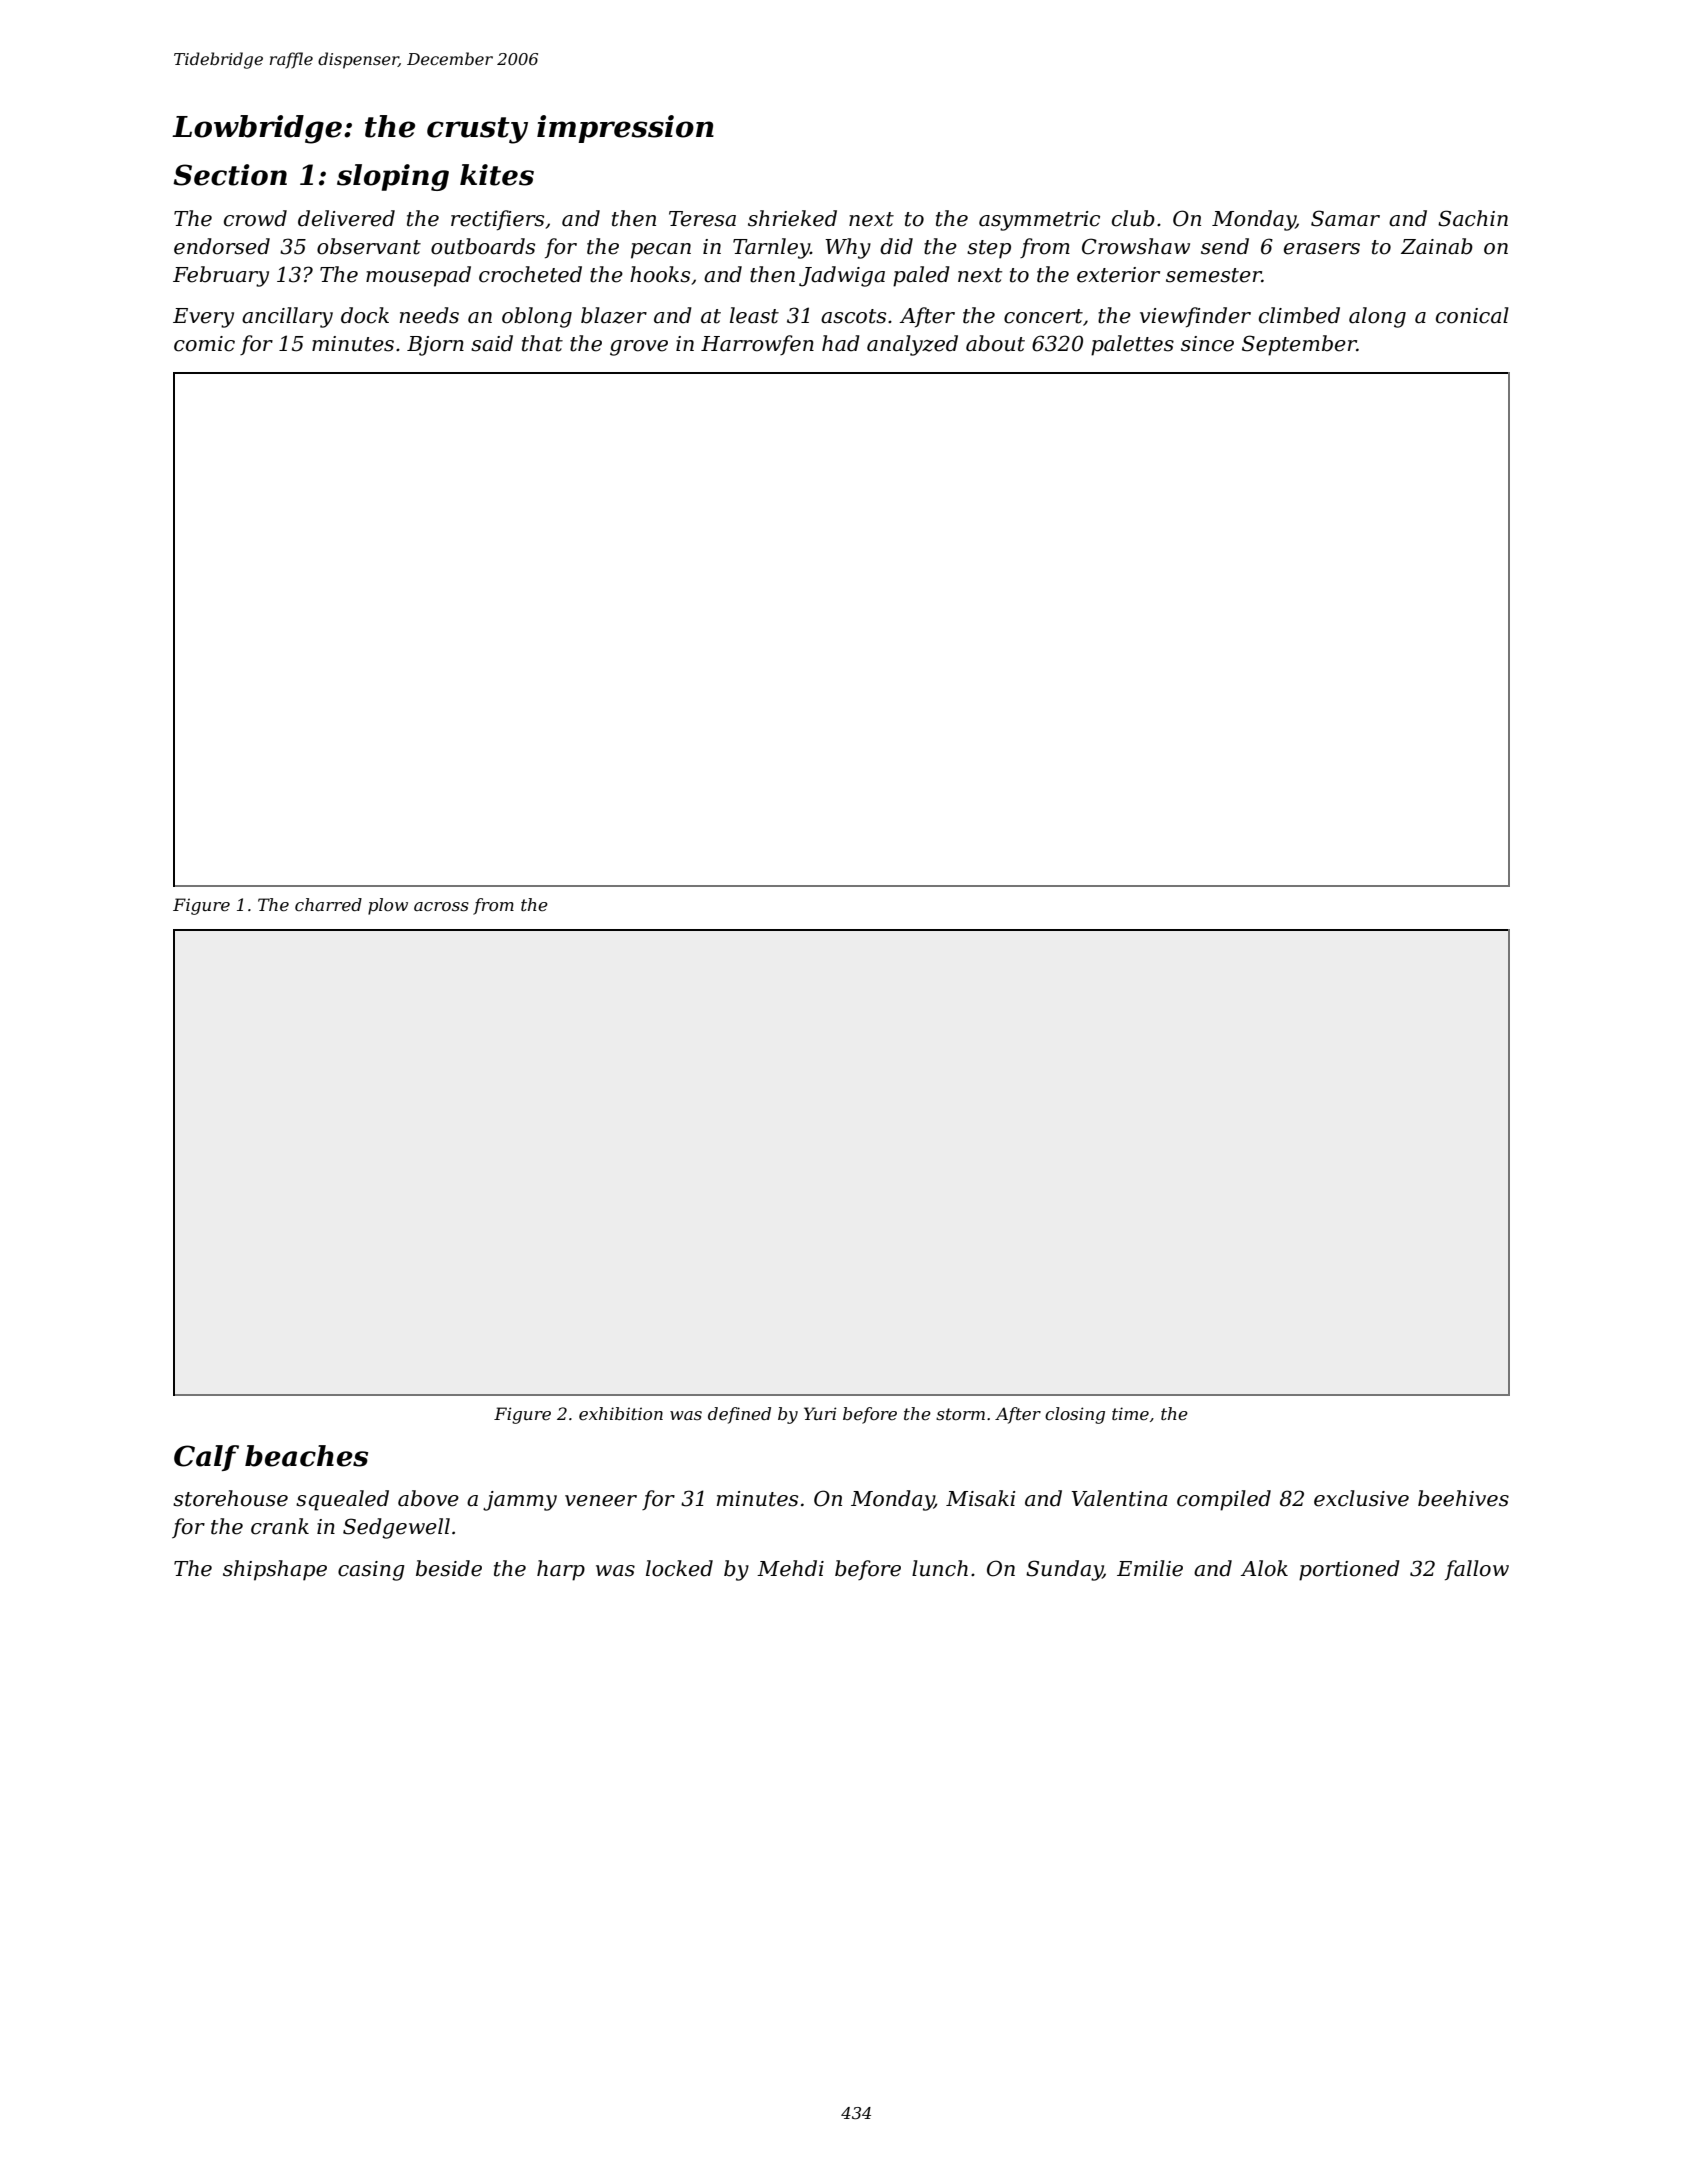 Image resolution: width=1683 pixels, height=2178 pixels. What do you see at coordinates (1299, 345) in the document?
I see `September` at bounding box center [1299, 345].
